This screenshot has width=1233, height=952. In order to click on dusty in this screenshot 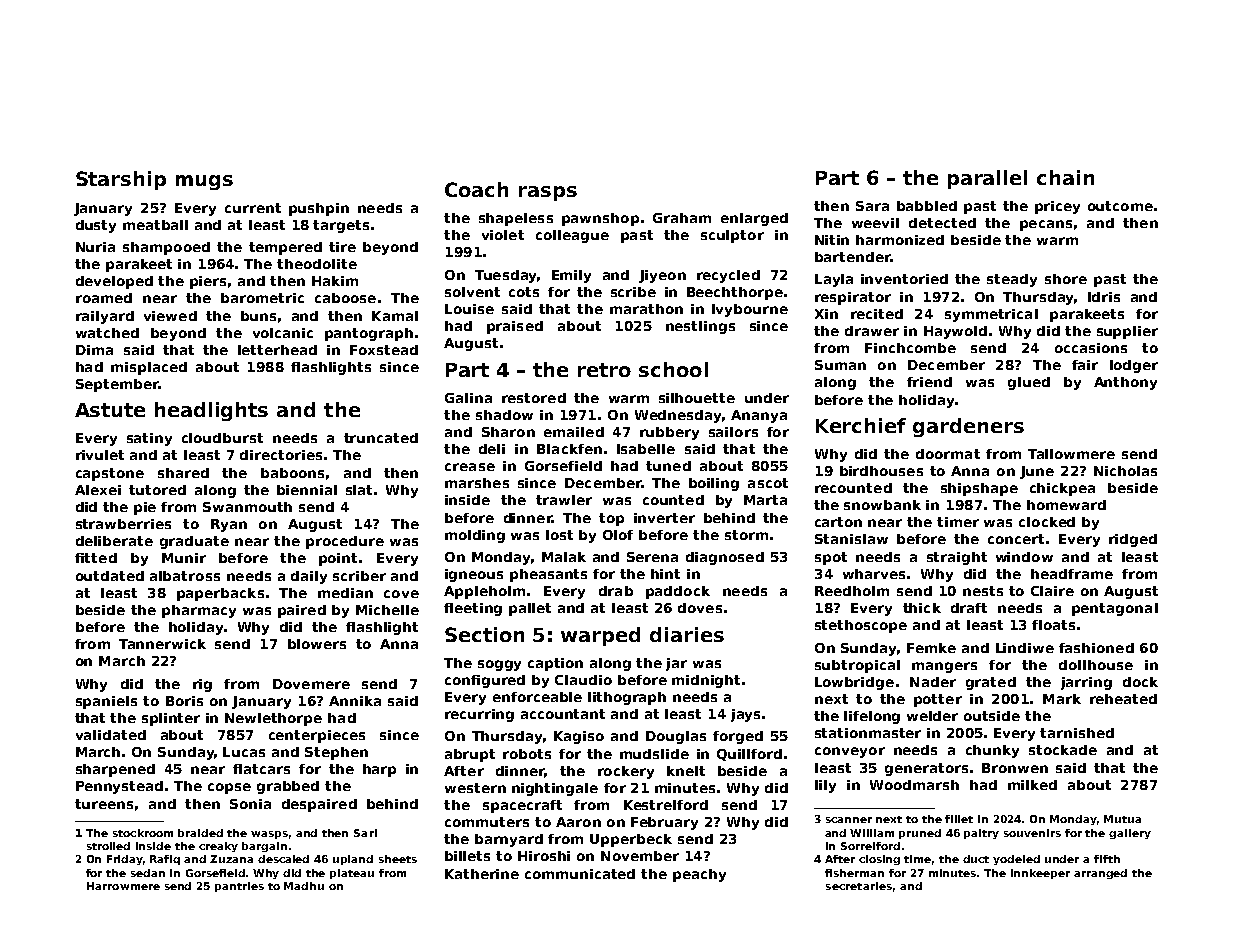, I will do `click(96, 226)`.
